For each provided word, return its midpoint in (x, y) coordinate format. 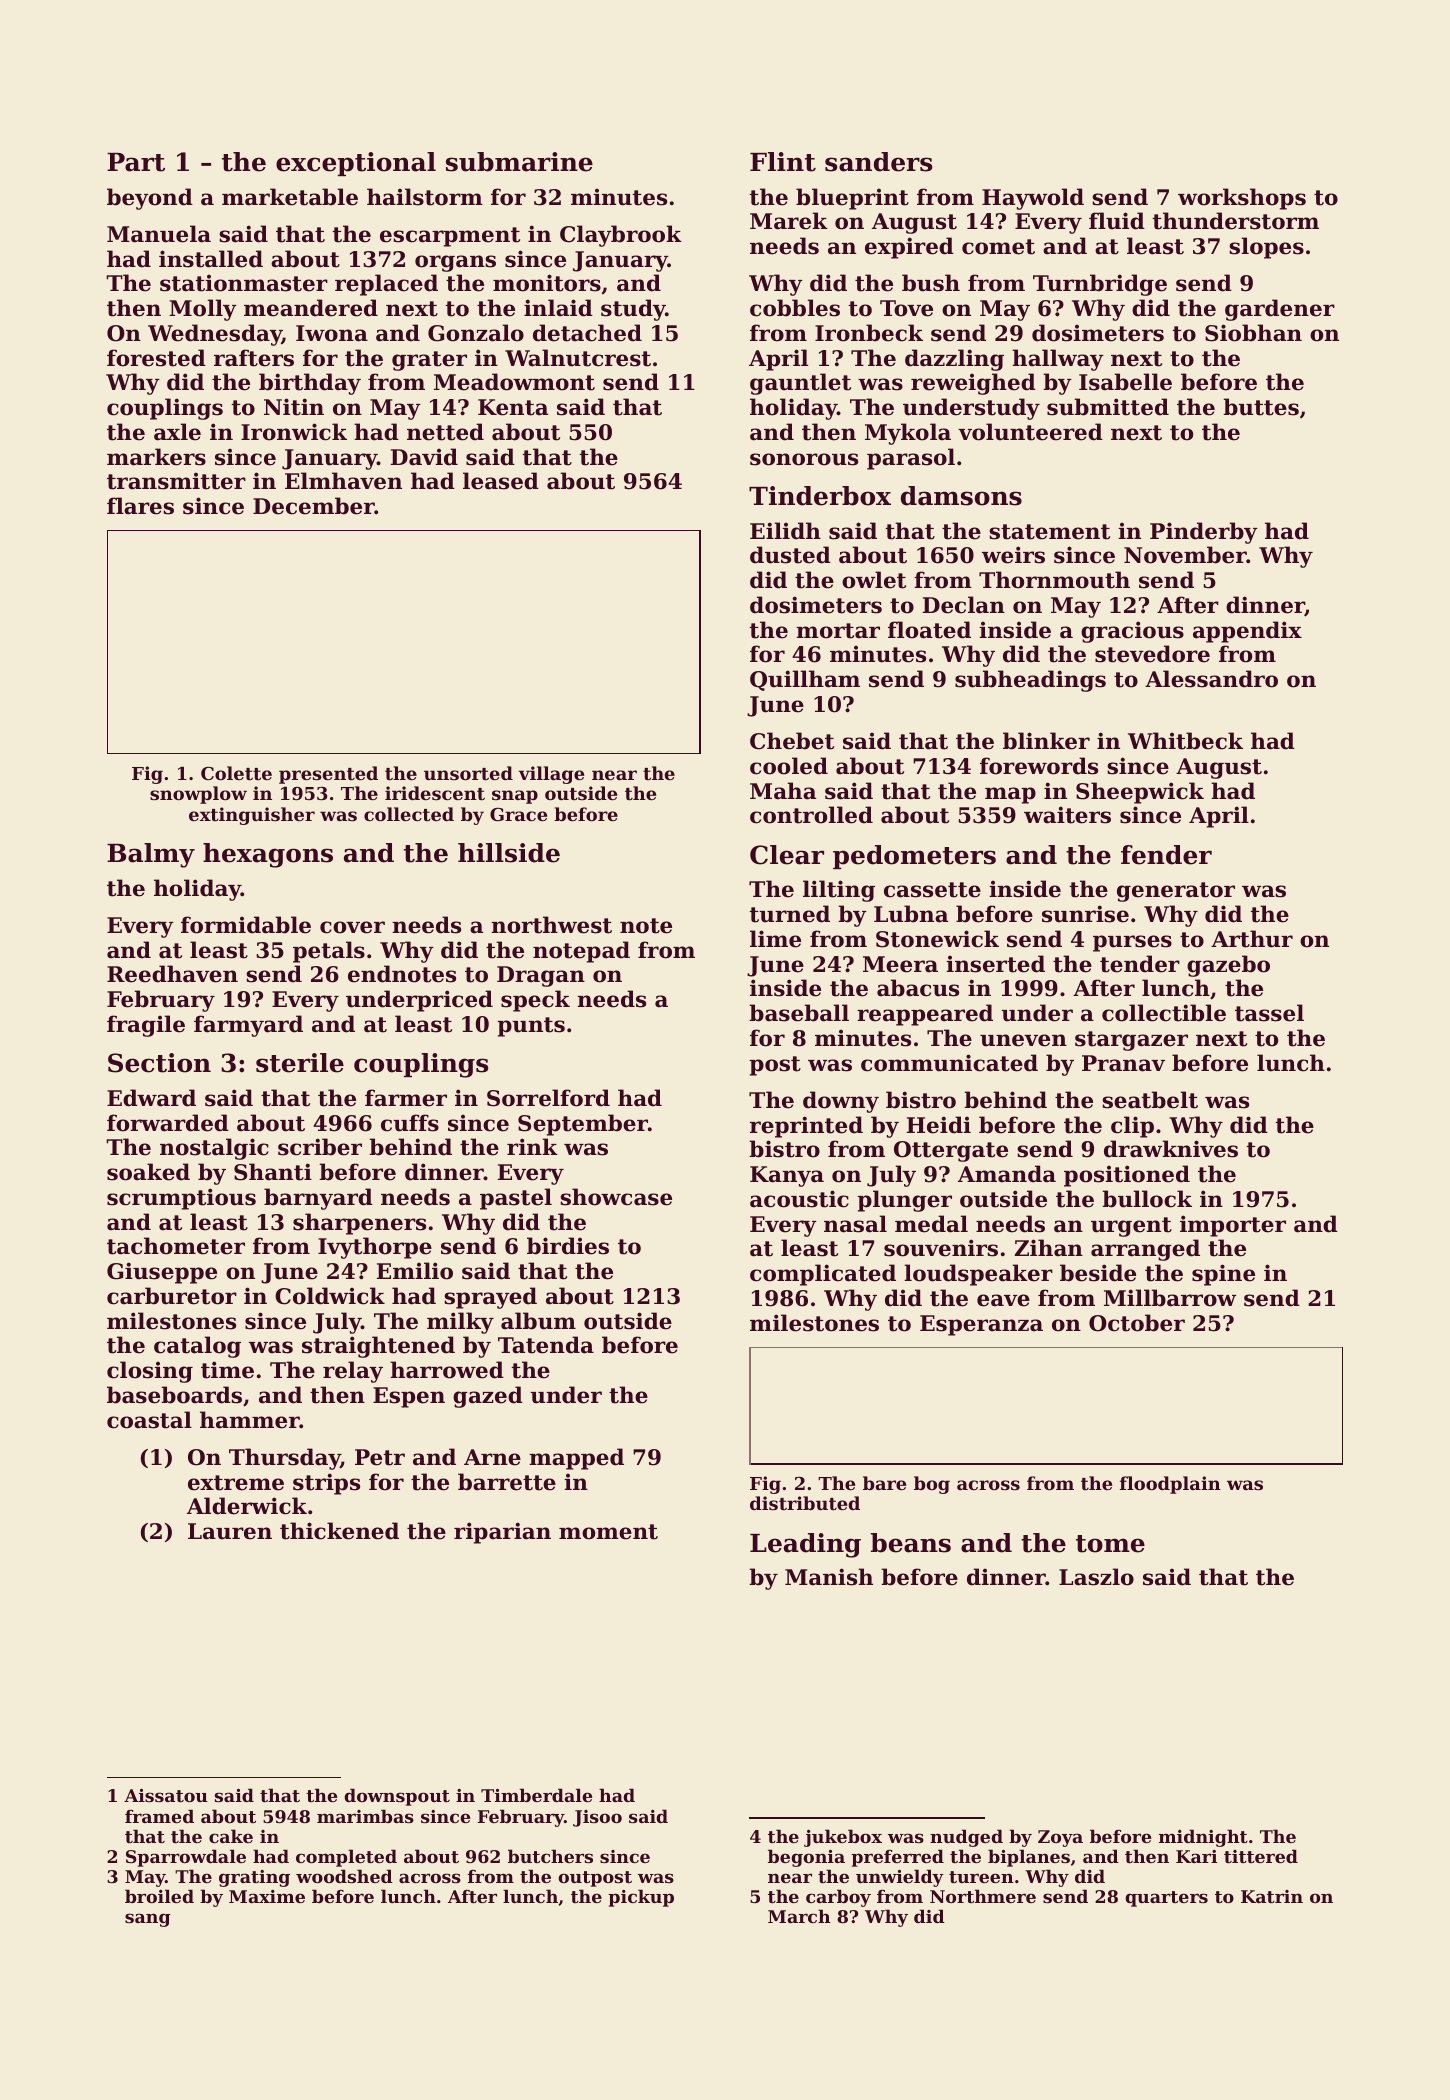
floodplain (1170, 1485)
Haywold (1033, 199)
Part (136, 162)
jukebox (843, 1838)
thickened (339, 1531)
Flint (783, 162)
